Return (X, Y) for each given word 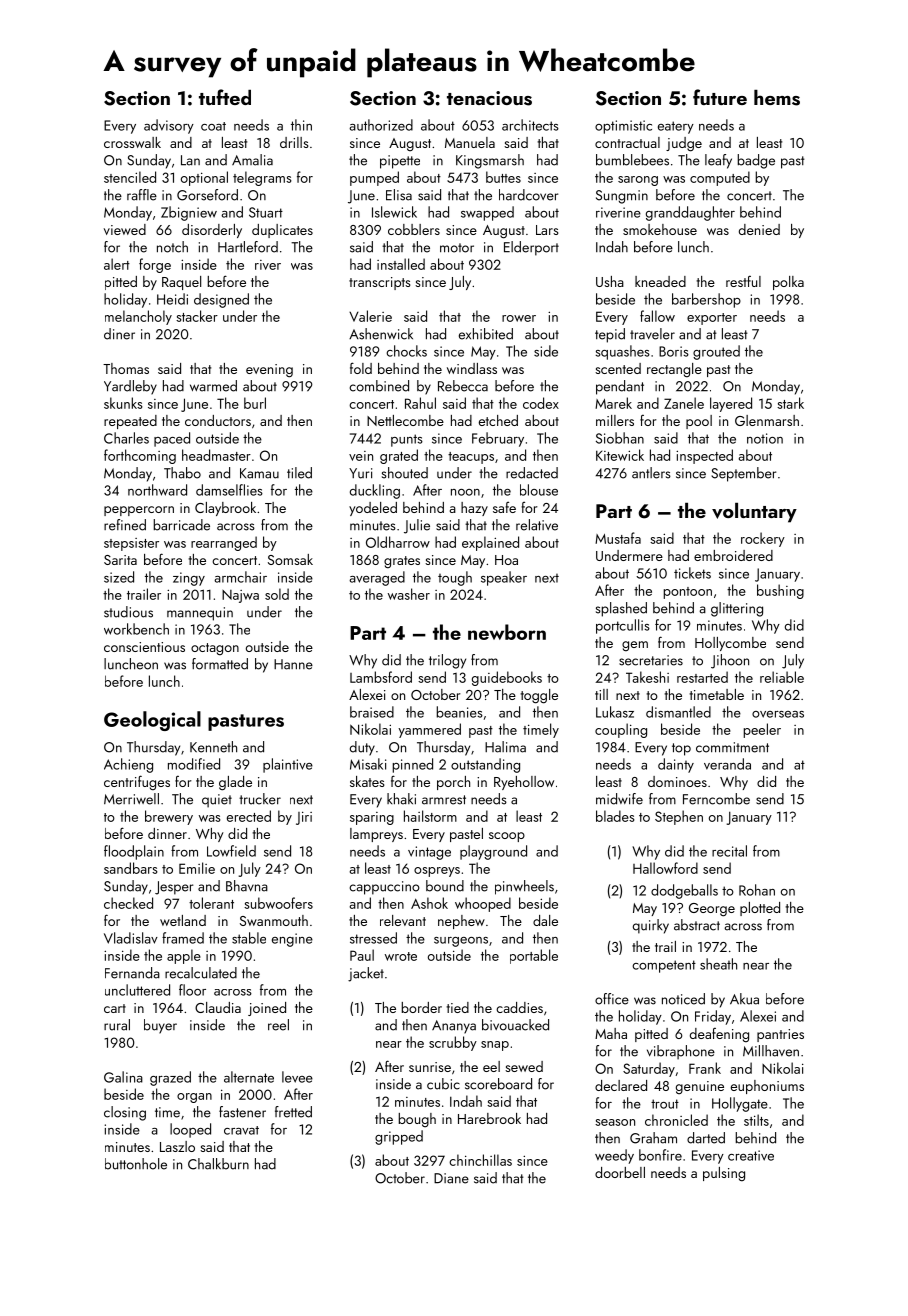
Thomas (126, 368)
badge (756, 161)
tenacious (489, 98)
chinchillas (480, 1160)
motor (457, 248)
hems (777, 98)
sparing (372, 818)
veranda (727, 764)
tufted (225, 97)
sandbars (131, 868)
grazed (170, 1078)
